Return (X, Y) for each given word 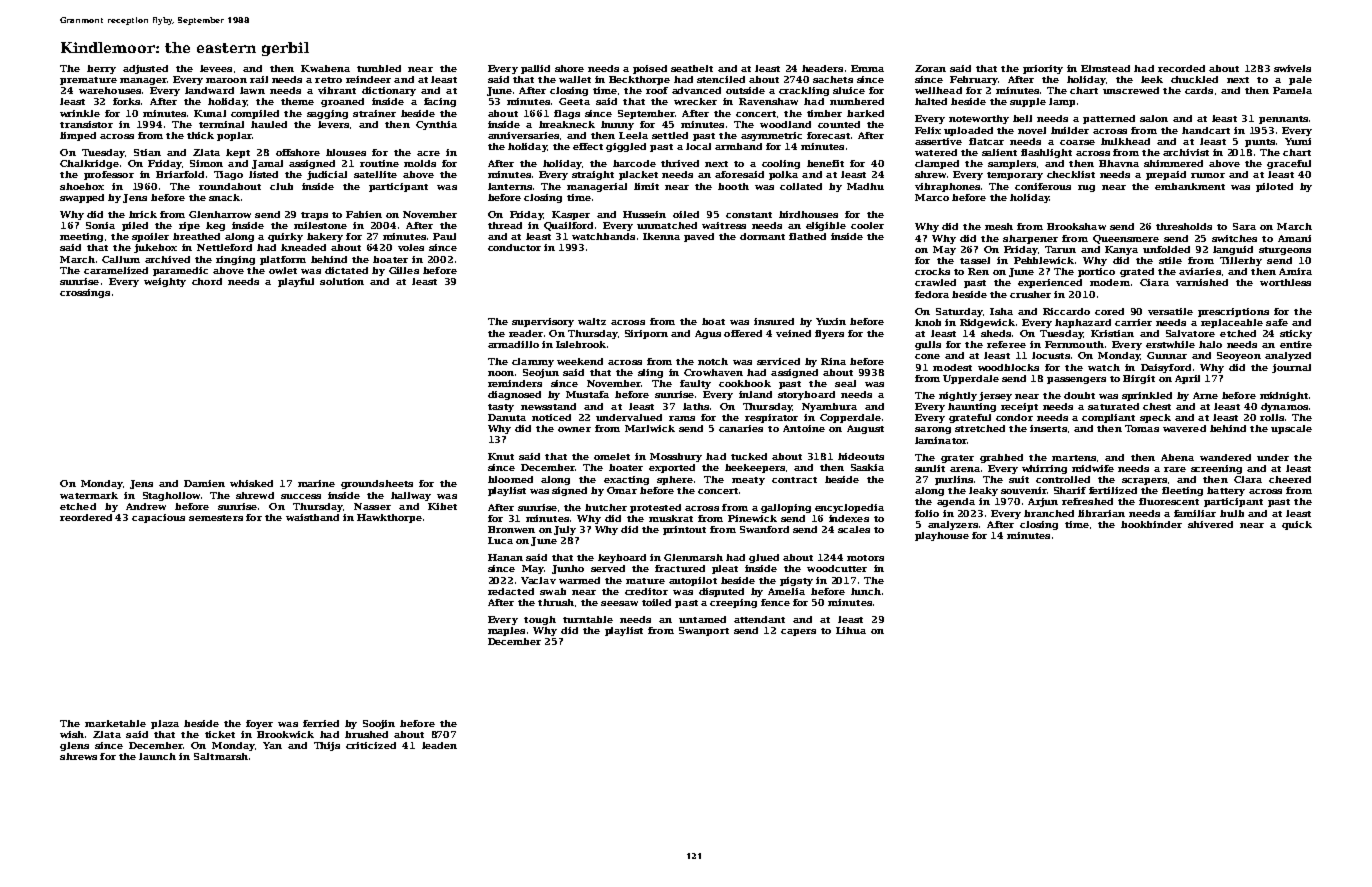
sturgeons (1285, 251)
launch (157, 756)
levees (216, 68)
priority (1043, 69)
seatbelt (692, 68)
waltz (592, 321)
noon (501, 373)
